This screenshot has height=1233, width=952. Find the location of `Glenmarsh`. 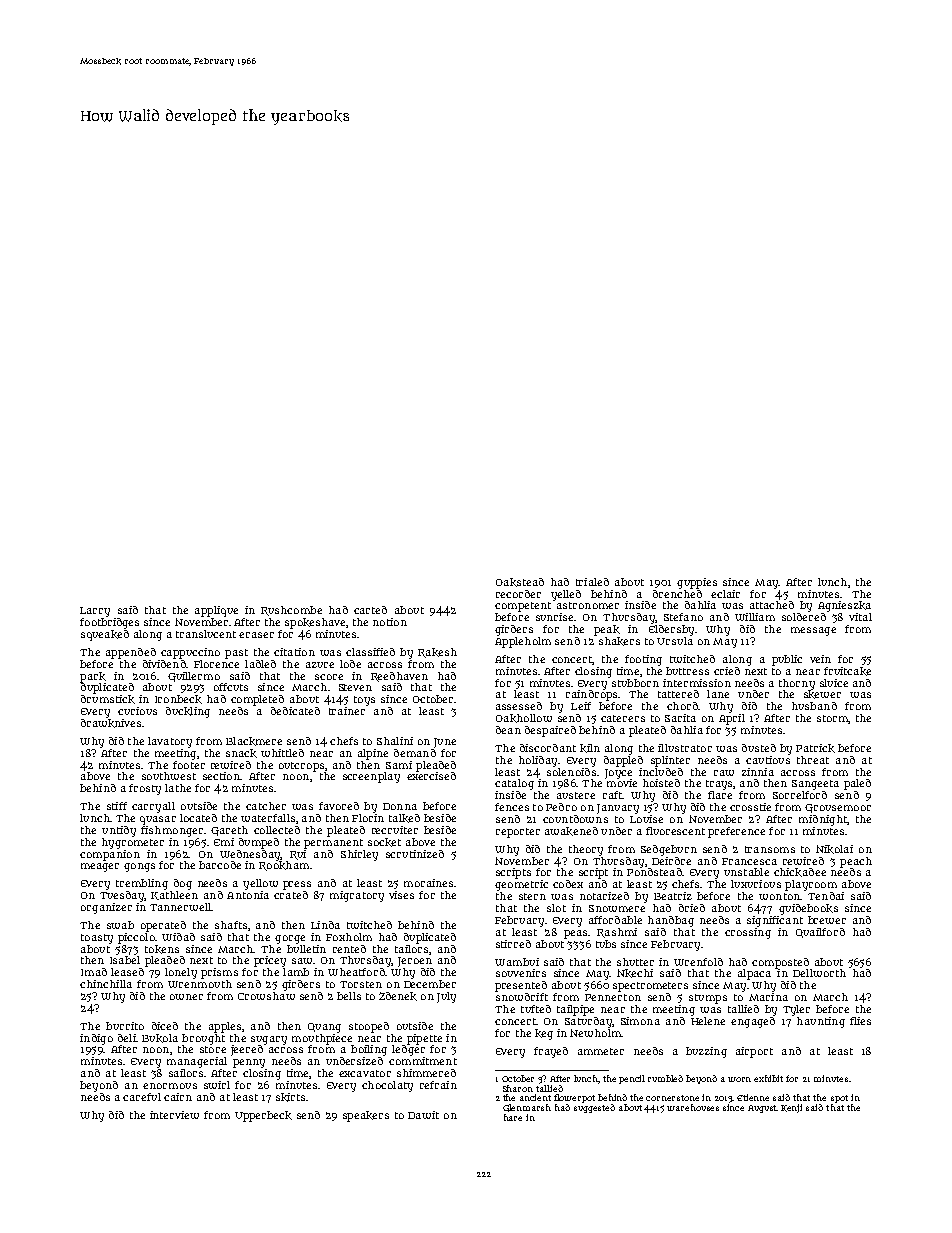

Glenmarsh is located at coordinates (527, 1108).
